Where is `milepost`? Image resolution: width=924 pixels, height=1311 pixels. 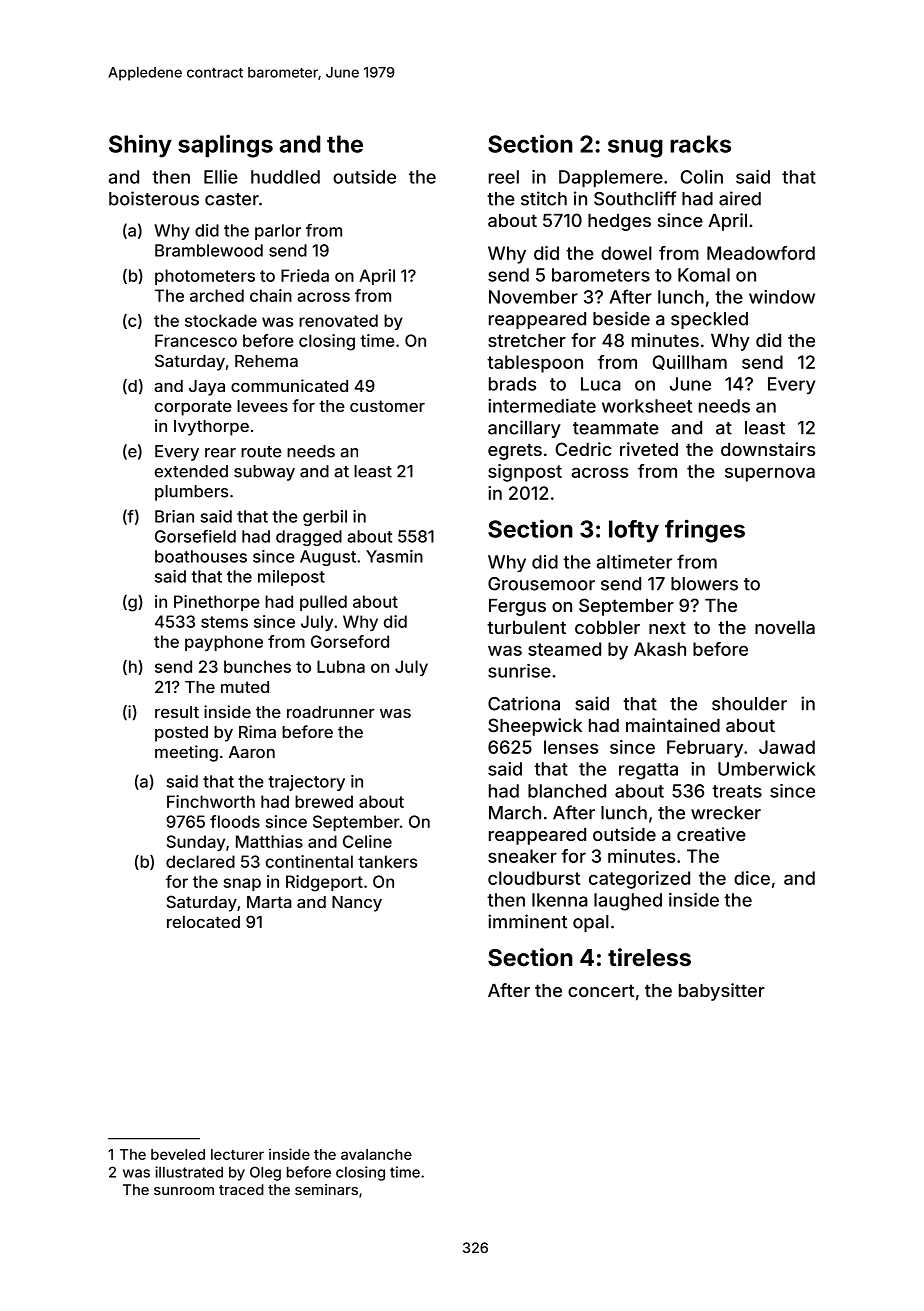 milepost is located at coordinates (291, 578).
